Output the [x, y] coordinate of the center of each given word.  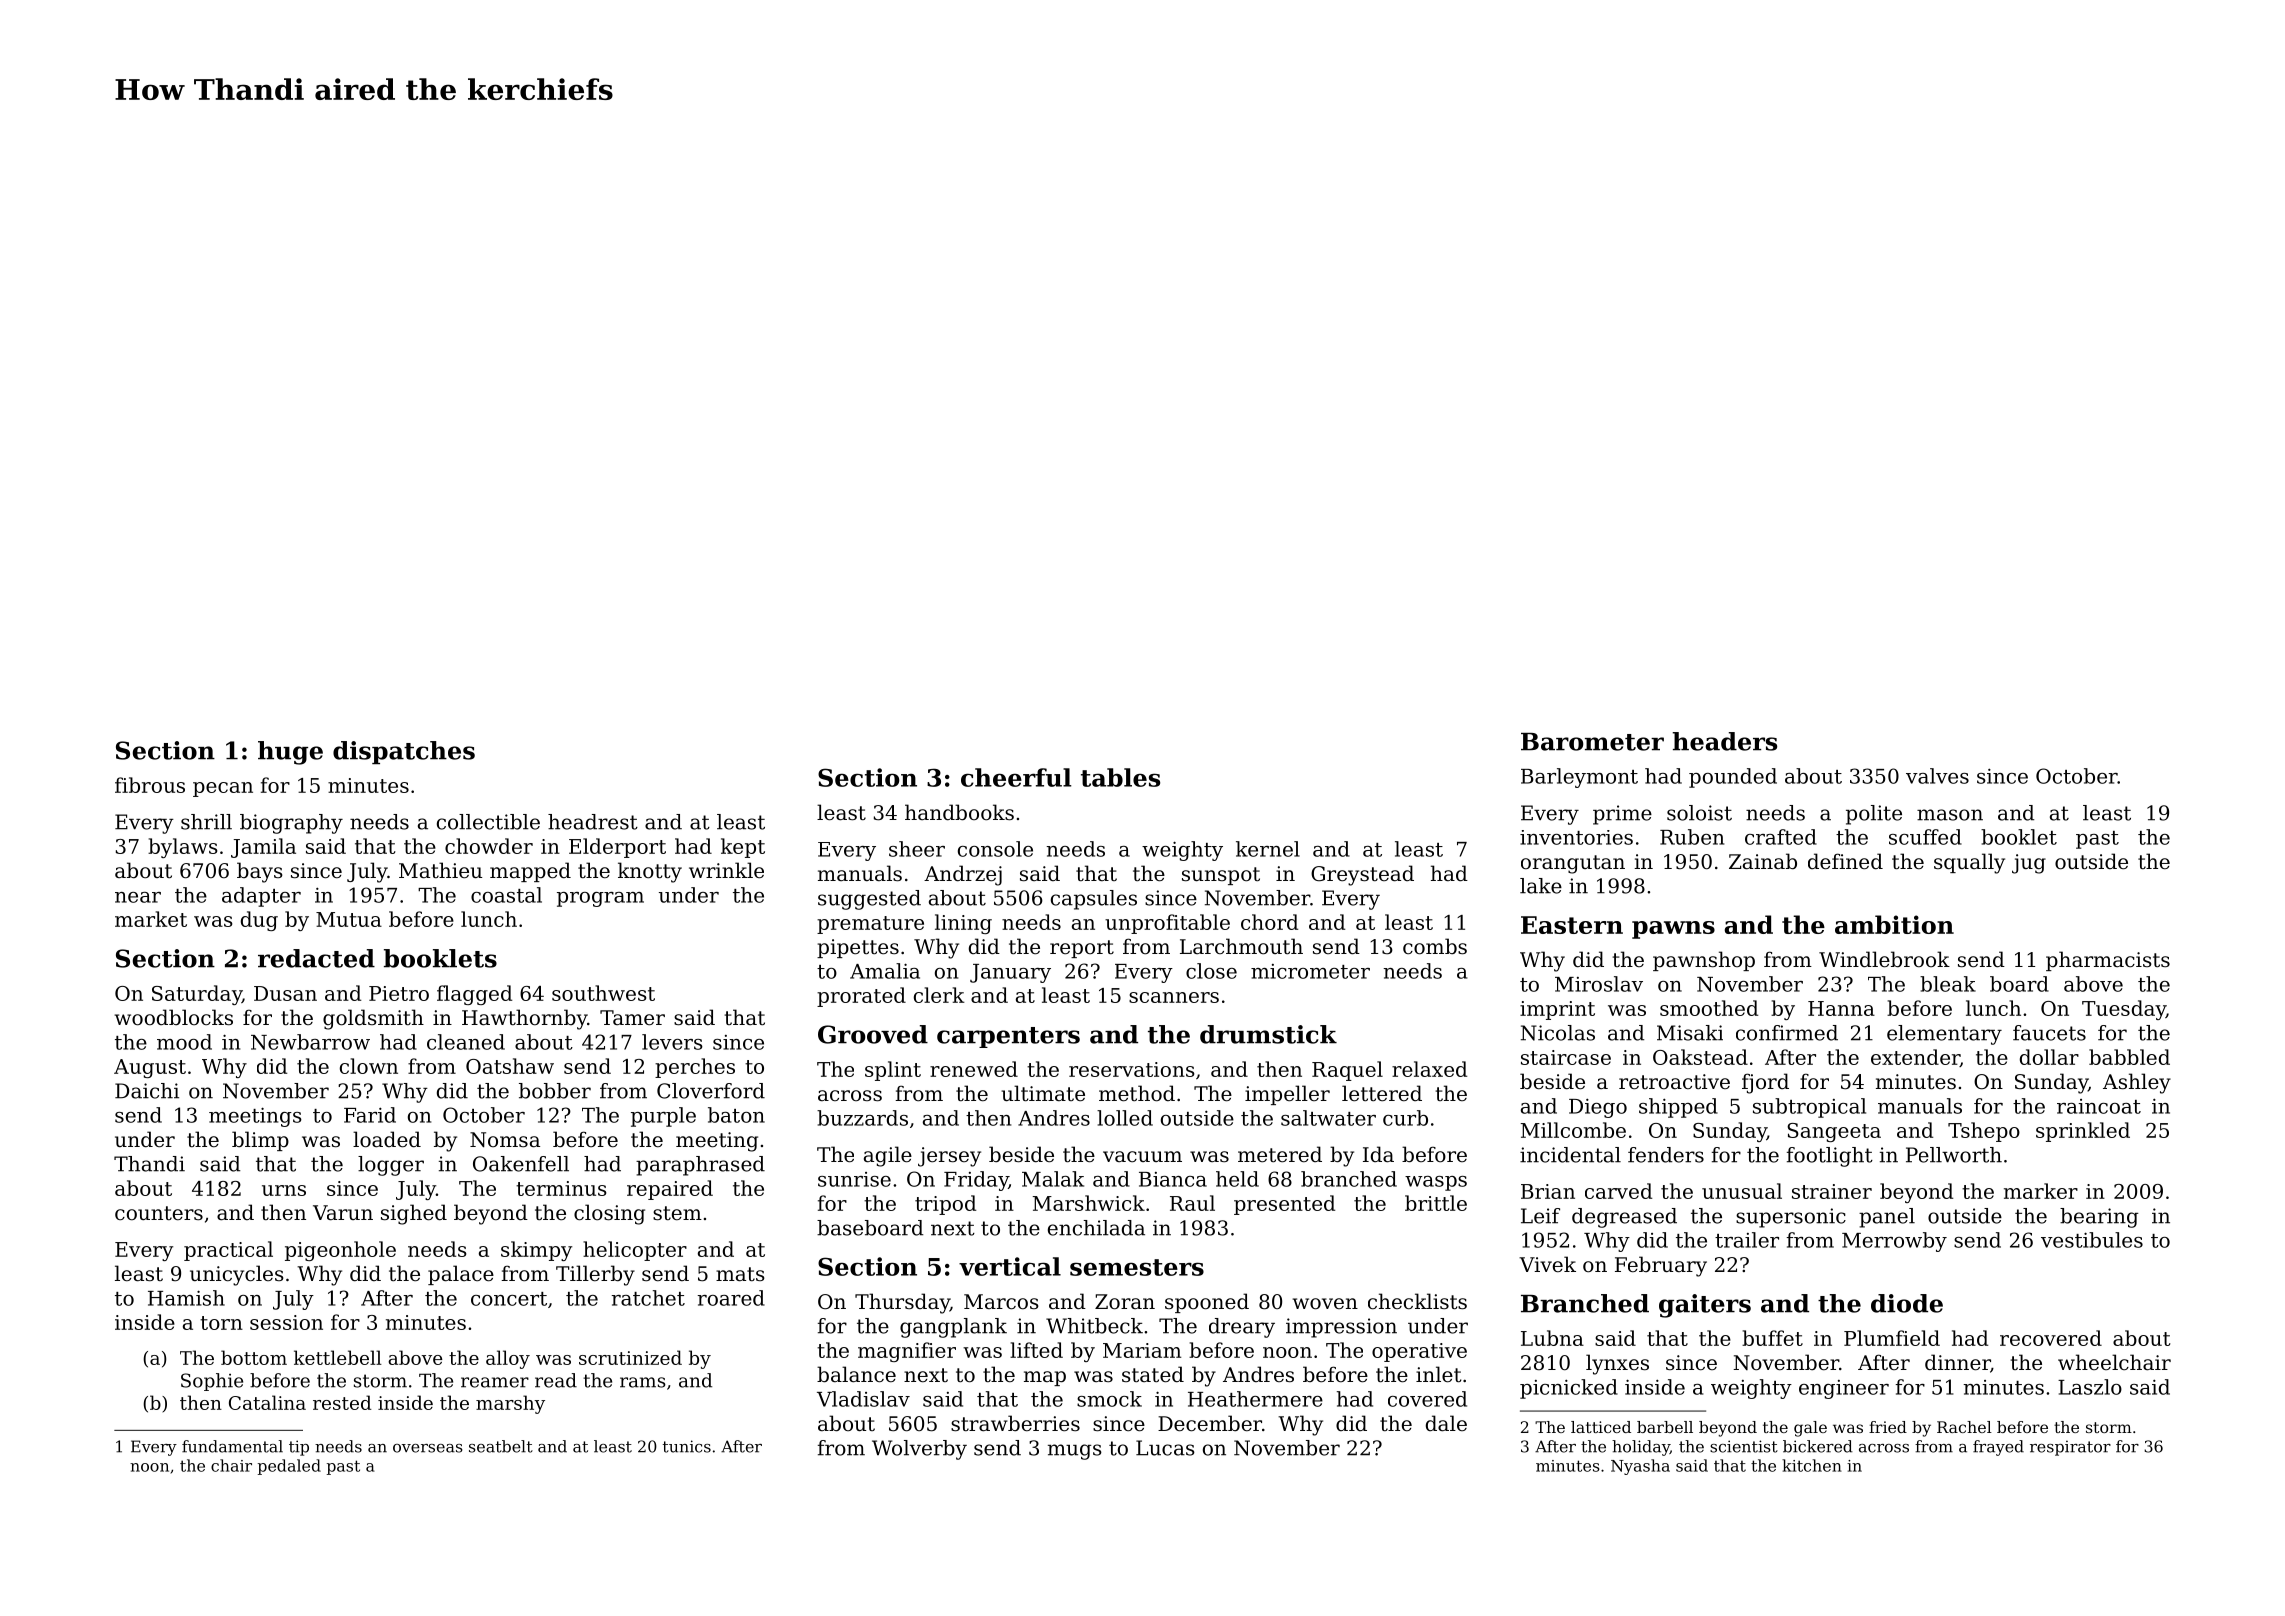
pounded [1733, 778]
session [286, 1322]
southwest [603, 993]
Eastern [1572, 925]
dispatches [404, 752]
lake [1541, 886]
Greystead [1362, 875]
